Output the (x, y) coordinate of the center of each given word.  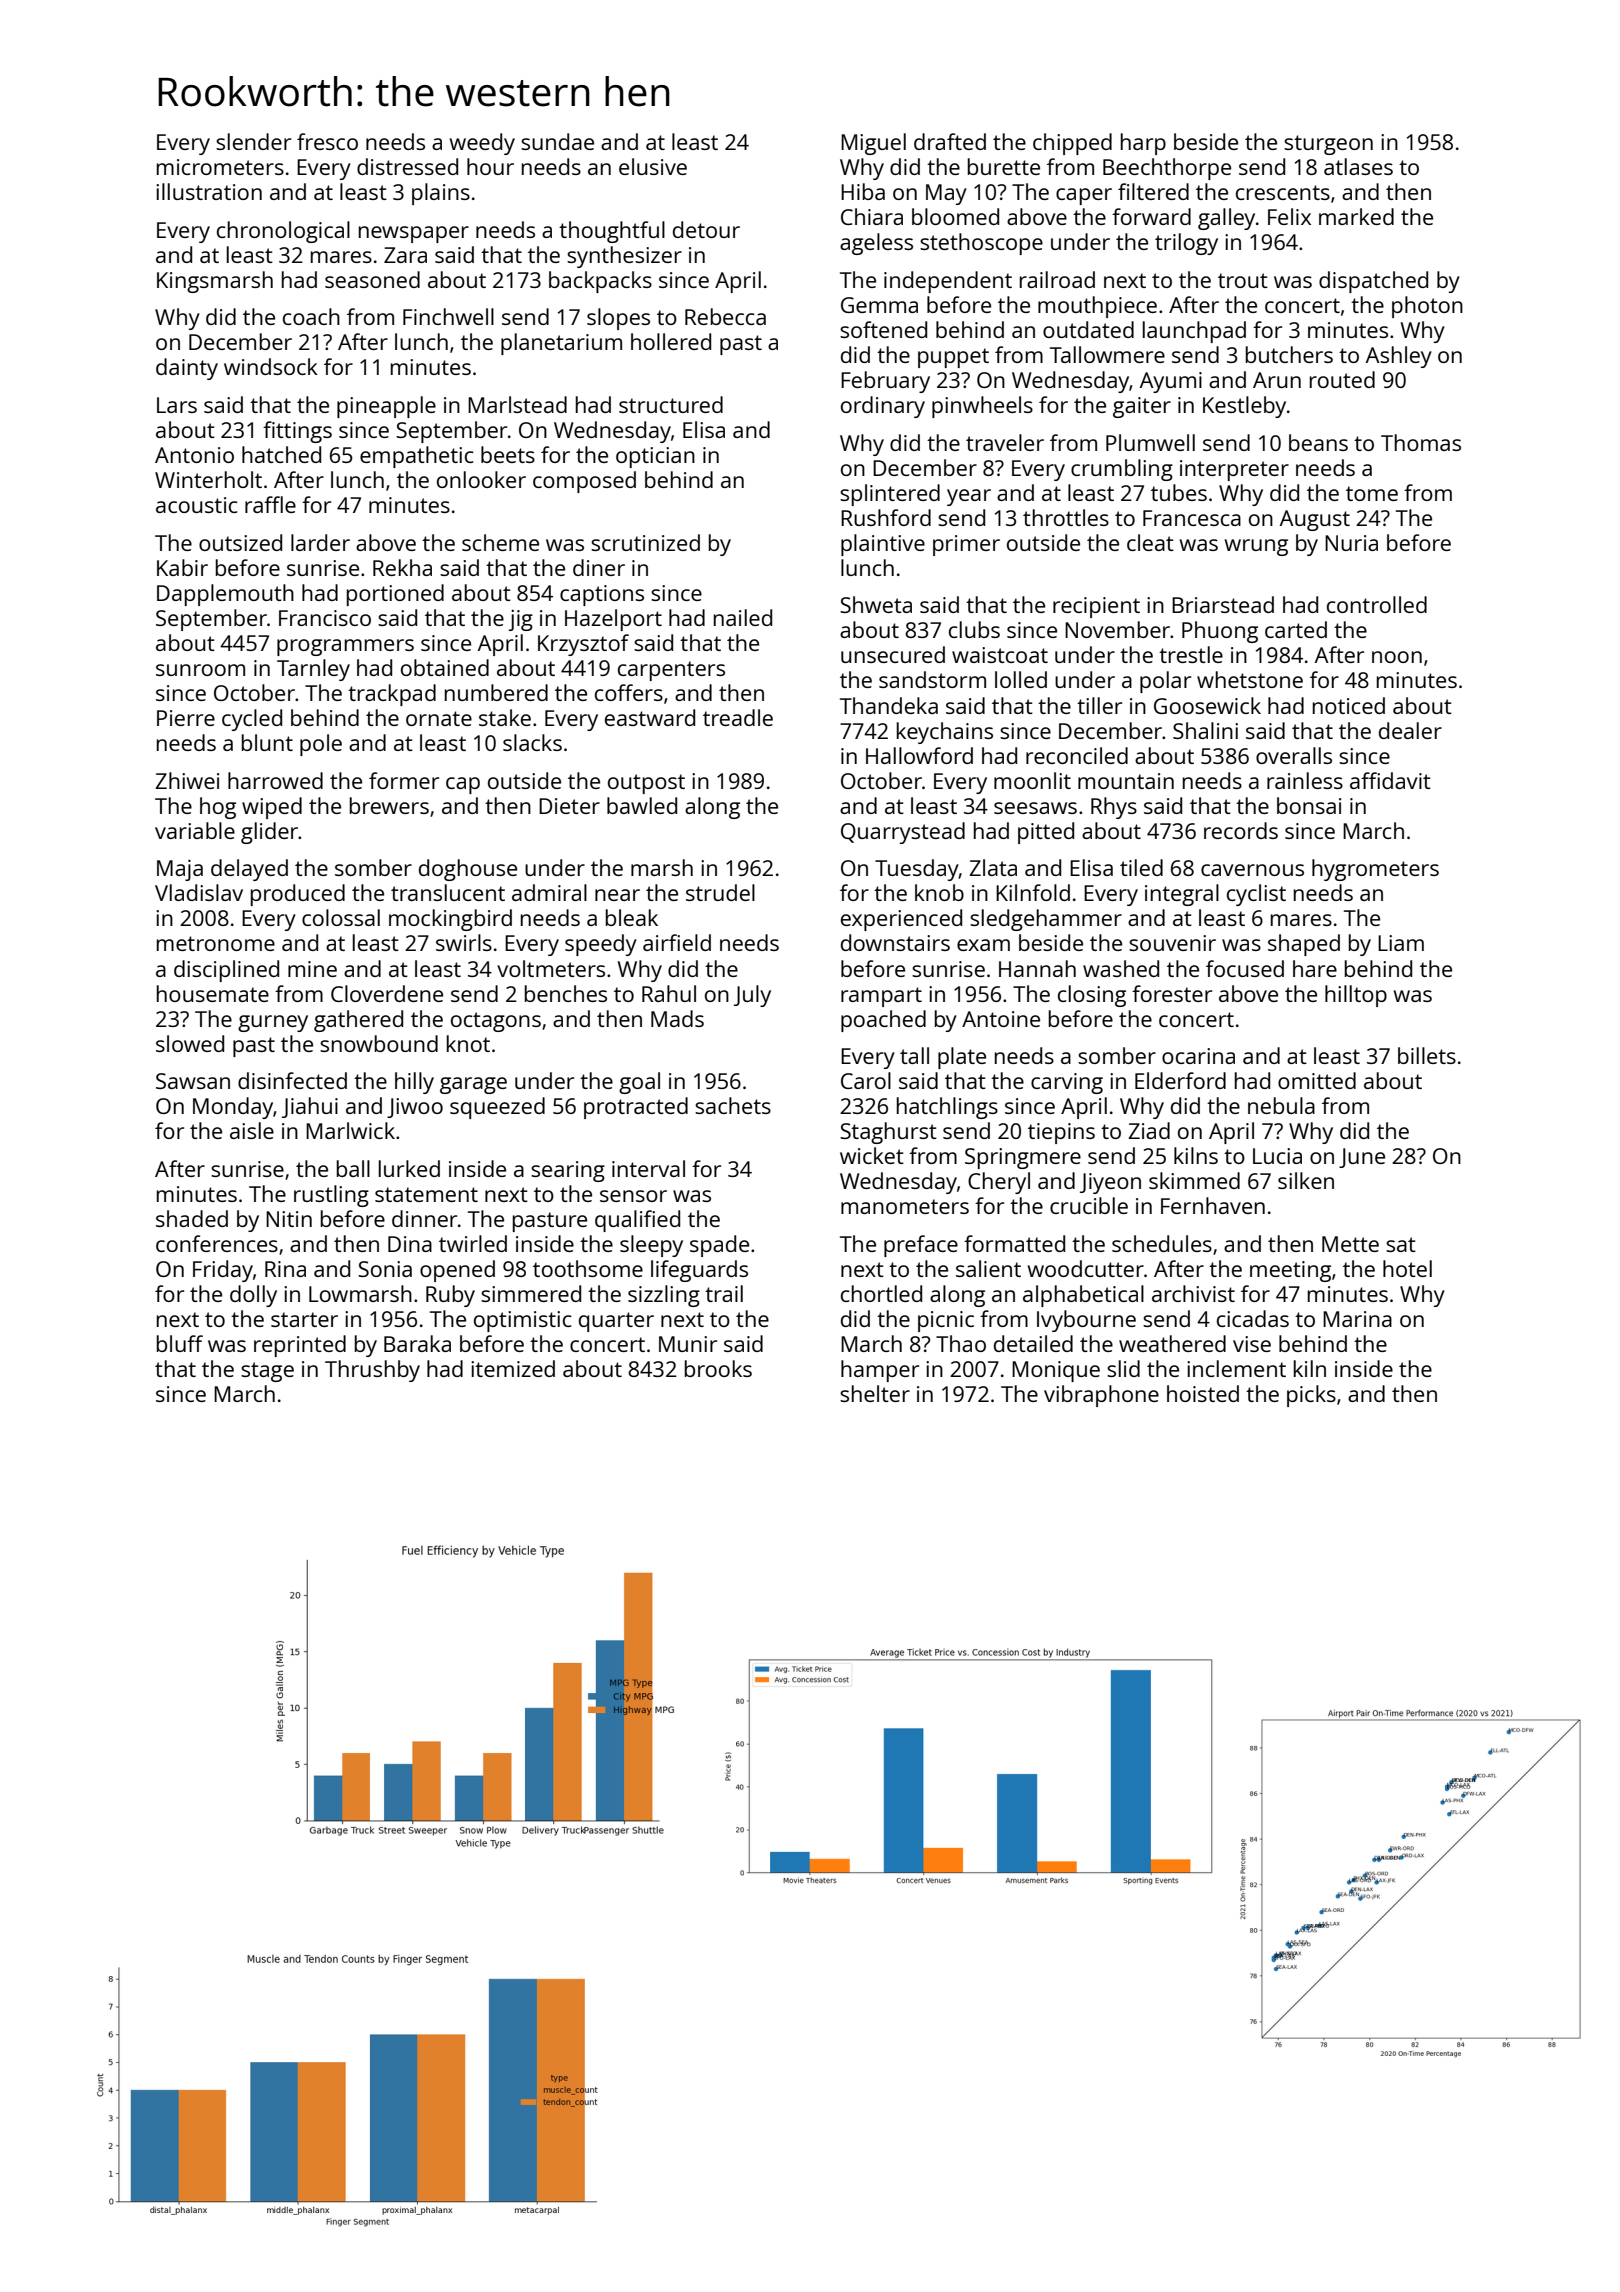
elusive (653, 166)
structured (671, 404)
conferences (217, 1243)
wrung (1256, 547)
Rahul (669, 993)
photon (1427, 307)
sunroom (200, 670)
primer (966, 545)
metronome (216, 943)
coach (311, 316)
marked (1356, 216)
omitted (1317, 1080)
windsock (271, 366)
